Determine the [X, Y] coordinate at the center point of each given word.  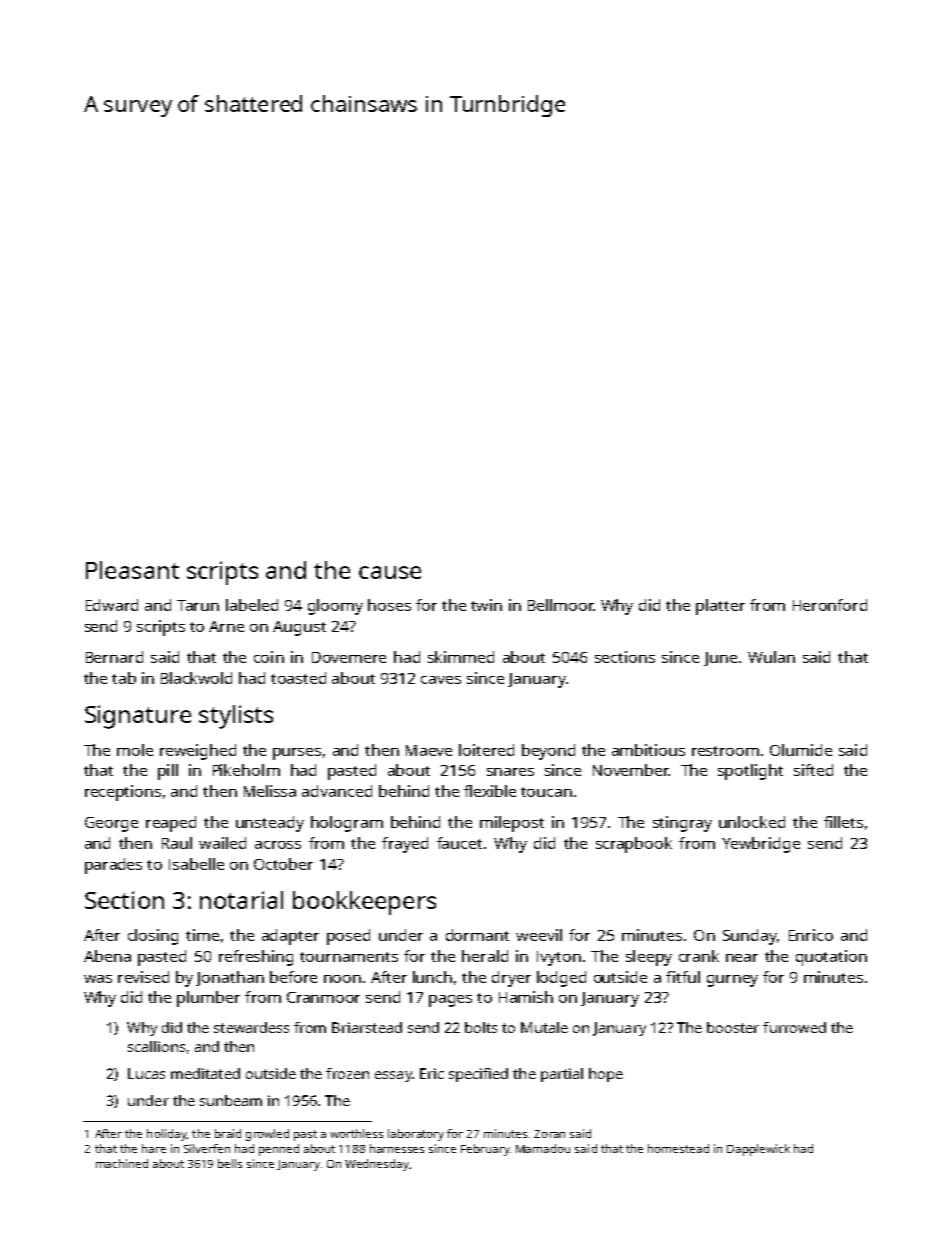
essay [393, 1076]
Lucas [146, 1073]
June [720, 659]
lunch [432, 977]
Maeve [429, 750]
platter [720, 607]
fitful [683, 977]
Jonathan [230, 978]
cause [390, 572]
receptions [123, 793]
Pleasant [132, 570]
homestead [678, 1148]
